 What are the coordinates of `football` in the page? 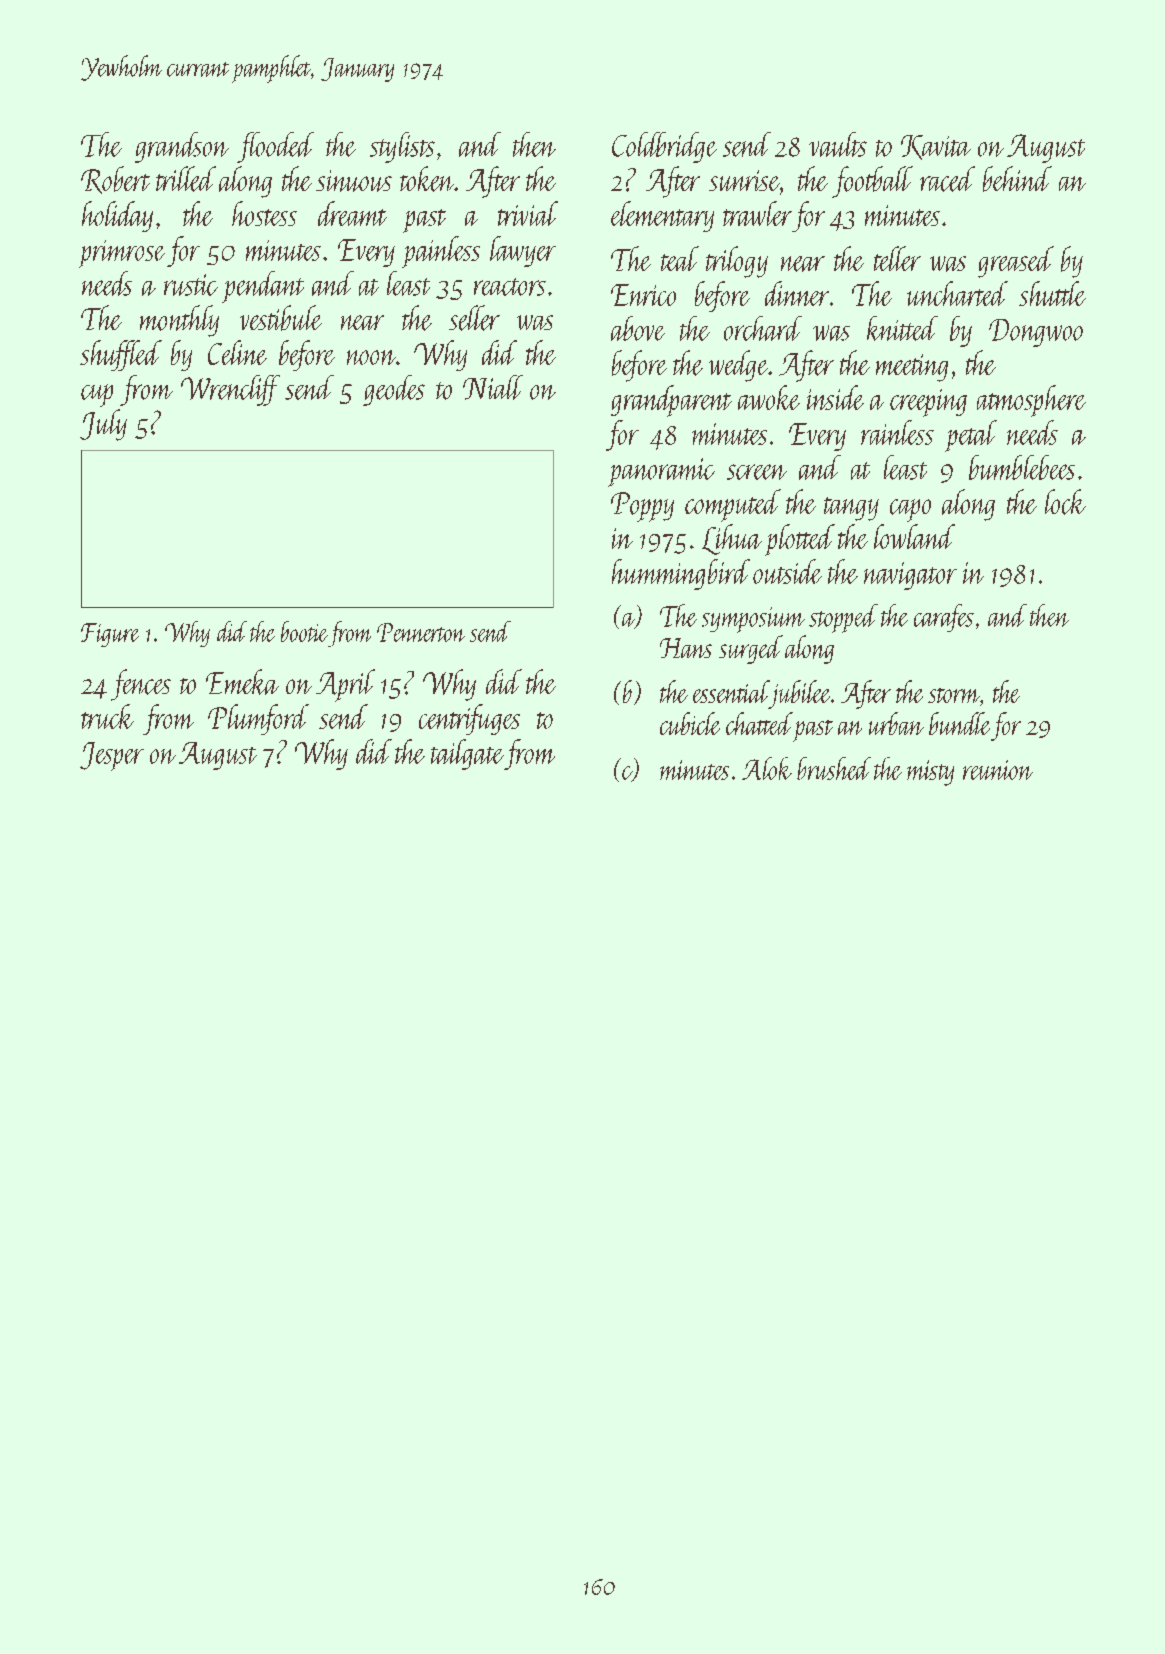 It's located at (872, 182).
